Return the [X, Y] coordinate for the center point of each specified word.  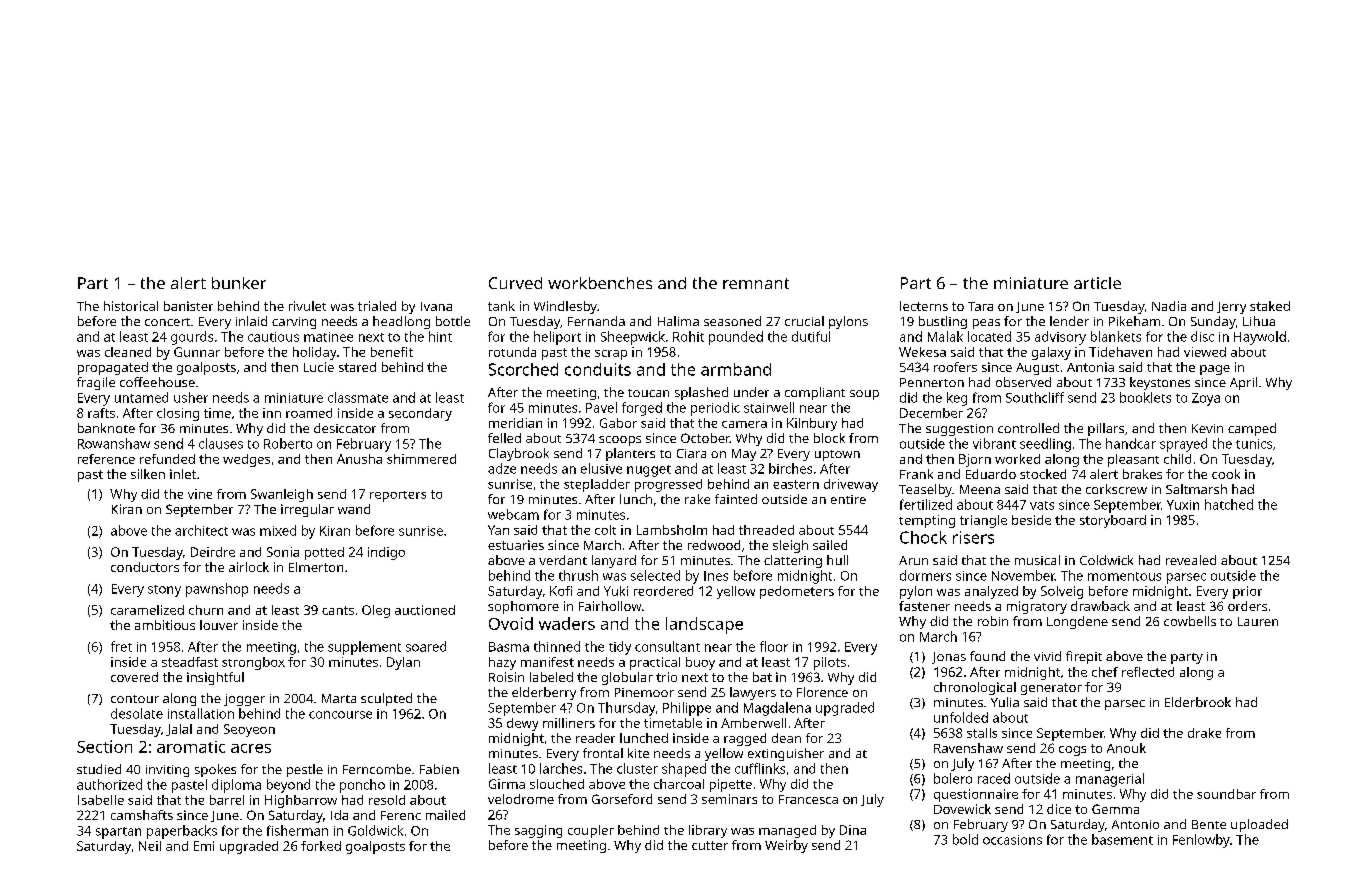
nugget [649, 471]
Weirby [786, 846]
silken [148, 474]
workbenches [600, 283]
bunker [239, 283]
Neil [150, 846]
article [1097, 283]
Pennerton [932, 382]
